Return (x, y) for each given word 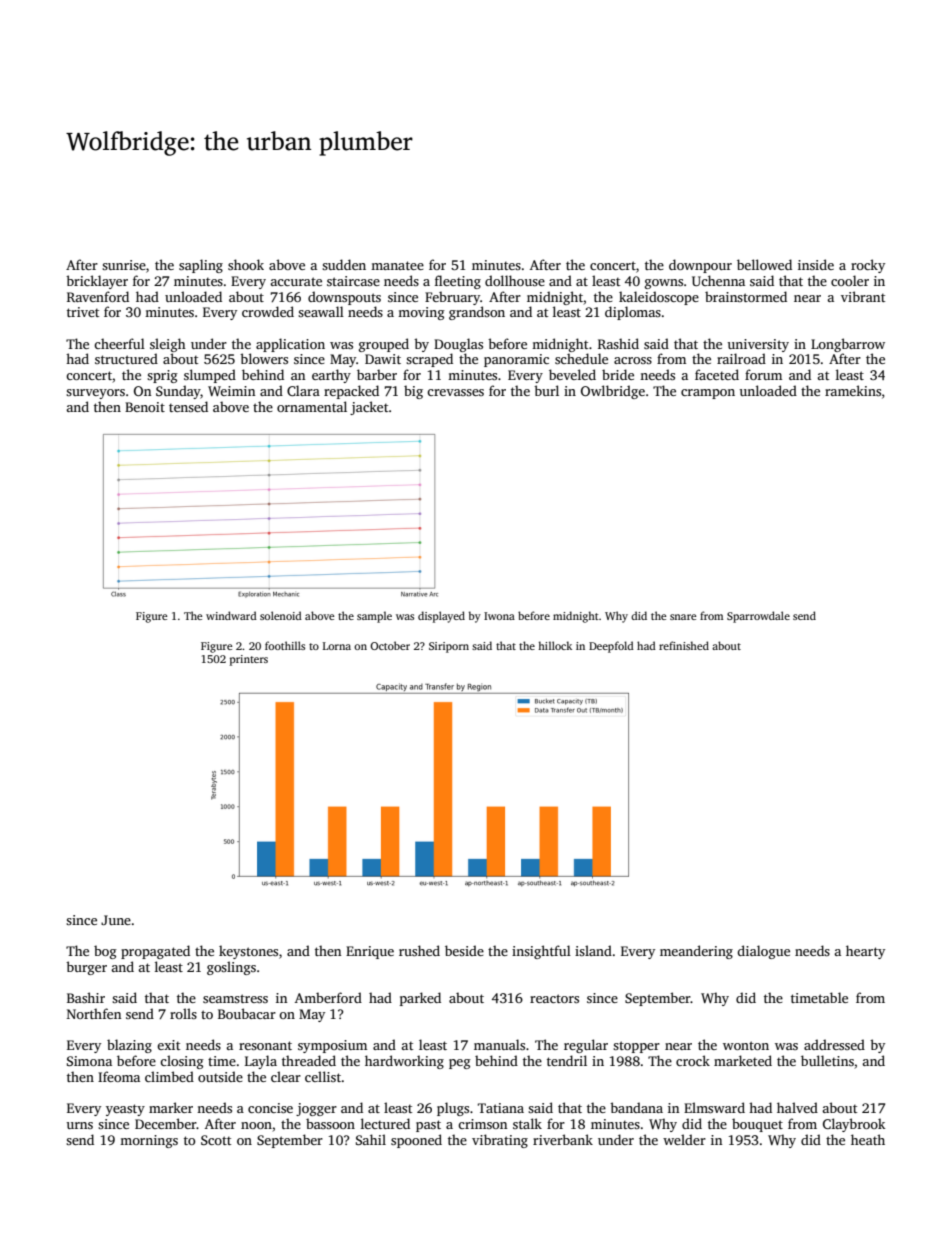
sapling (201, 266)
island (593, 950)
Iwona (499, 616)
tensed (188, 406)
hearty (865, 952)
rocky (868, 266)
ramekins (853, 390)
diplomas (633, 313)
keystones (248, 952)
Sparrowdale (758, 617)
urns (80, 1125)
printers (249, 660)
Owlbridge (613, 392)
